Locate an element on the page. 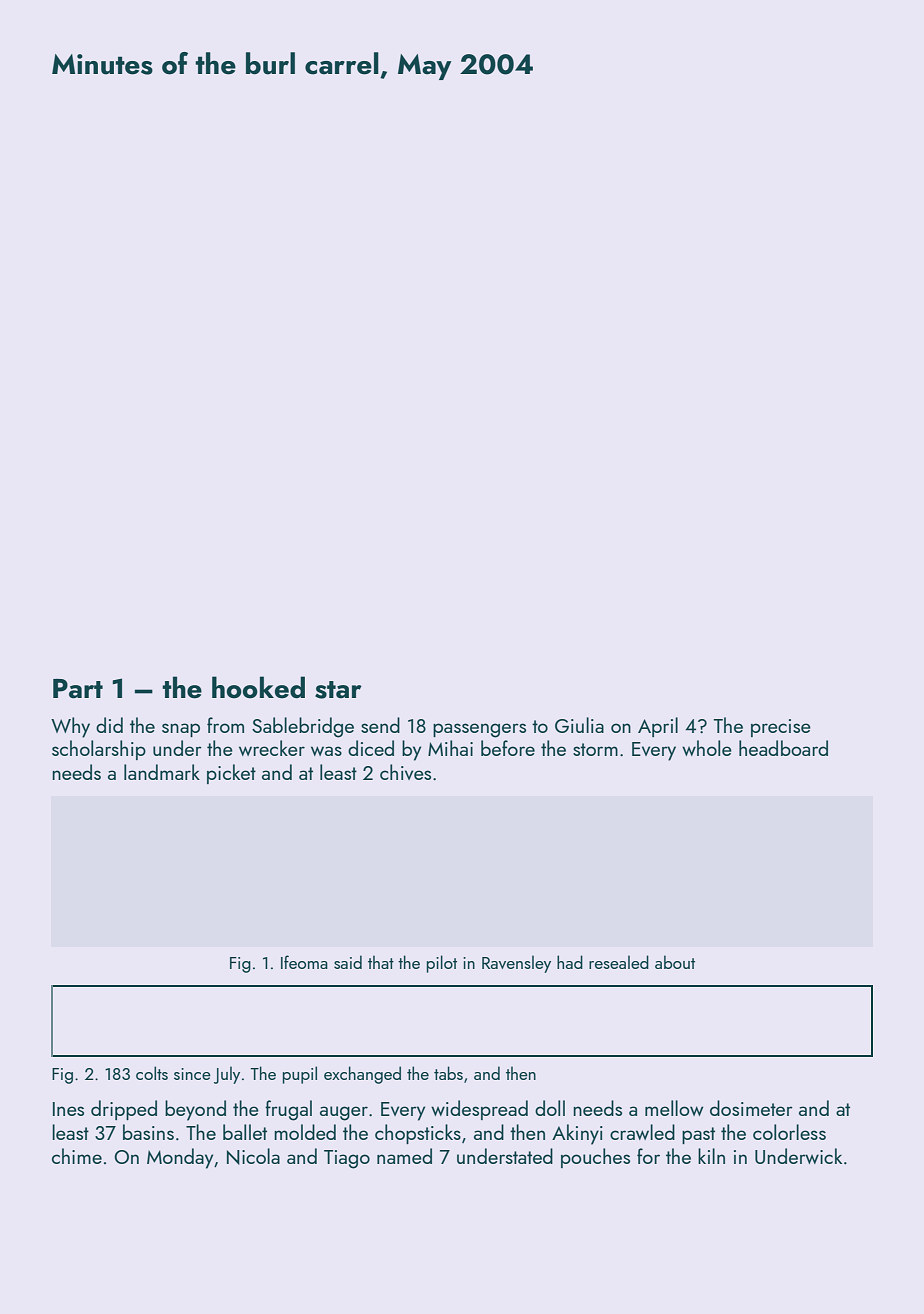 The width and height of the page is (924, 1314). precise is located at coordinates (781, 728).
